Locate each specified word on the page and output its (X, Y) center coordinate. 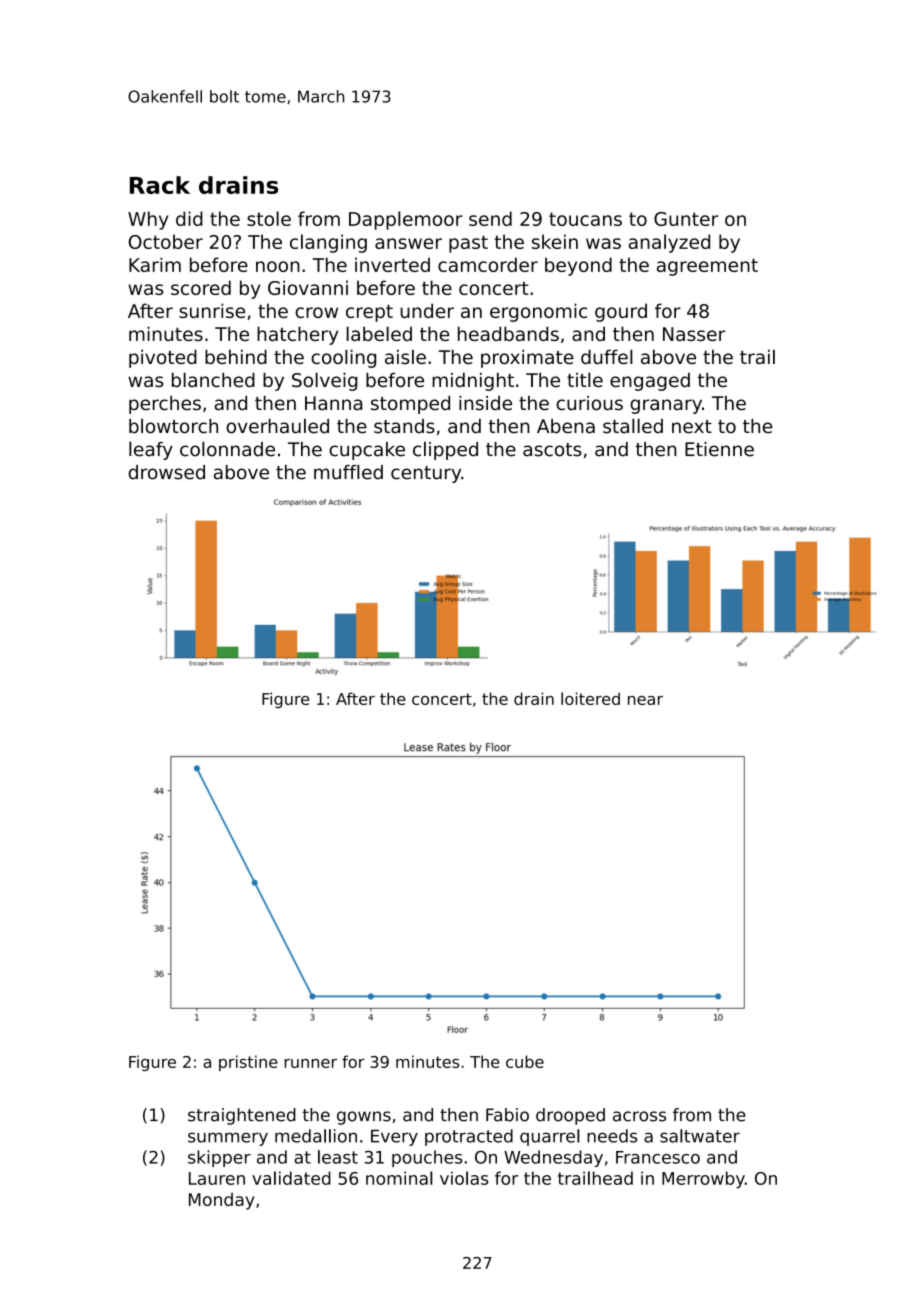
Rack (160, 185)
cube (525, 1061)
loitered (590, 698)
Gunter (686, 219)
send (490, 218)
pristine (248, 1063)
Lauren (217, 1178)
